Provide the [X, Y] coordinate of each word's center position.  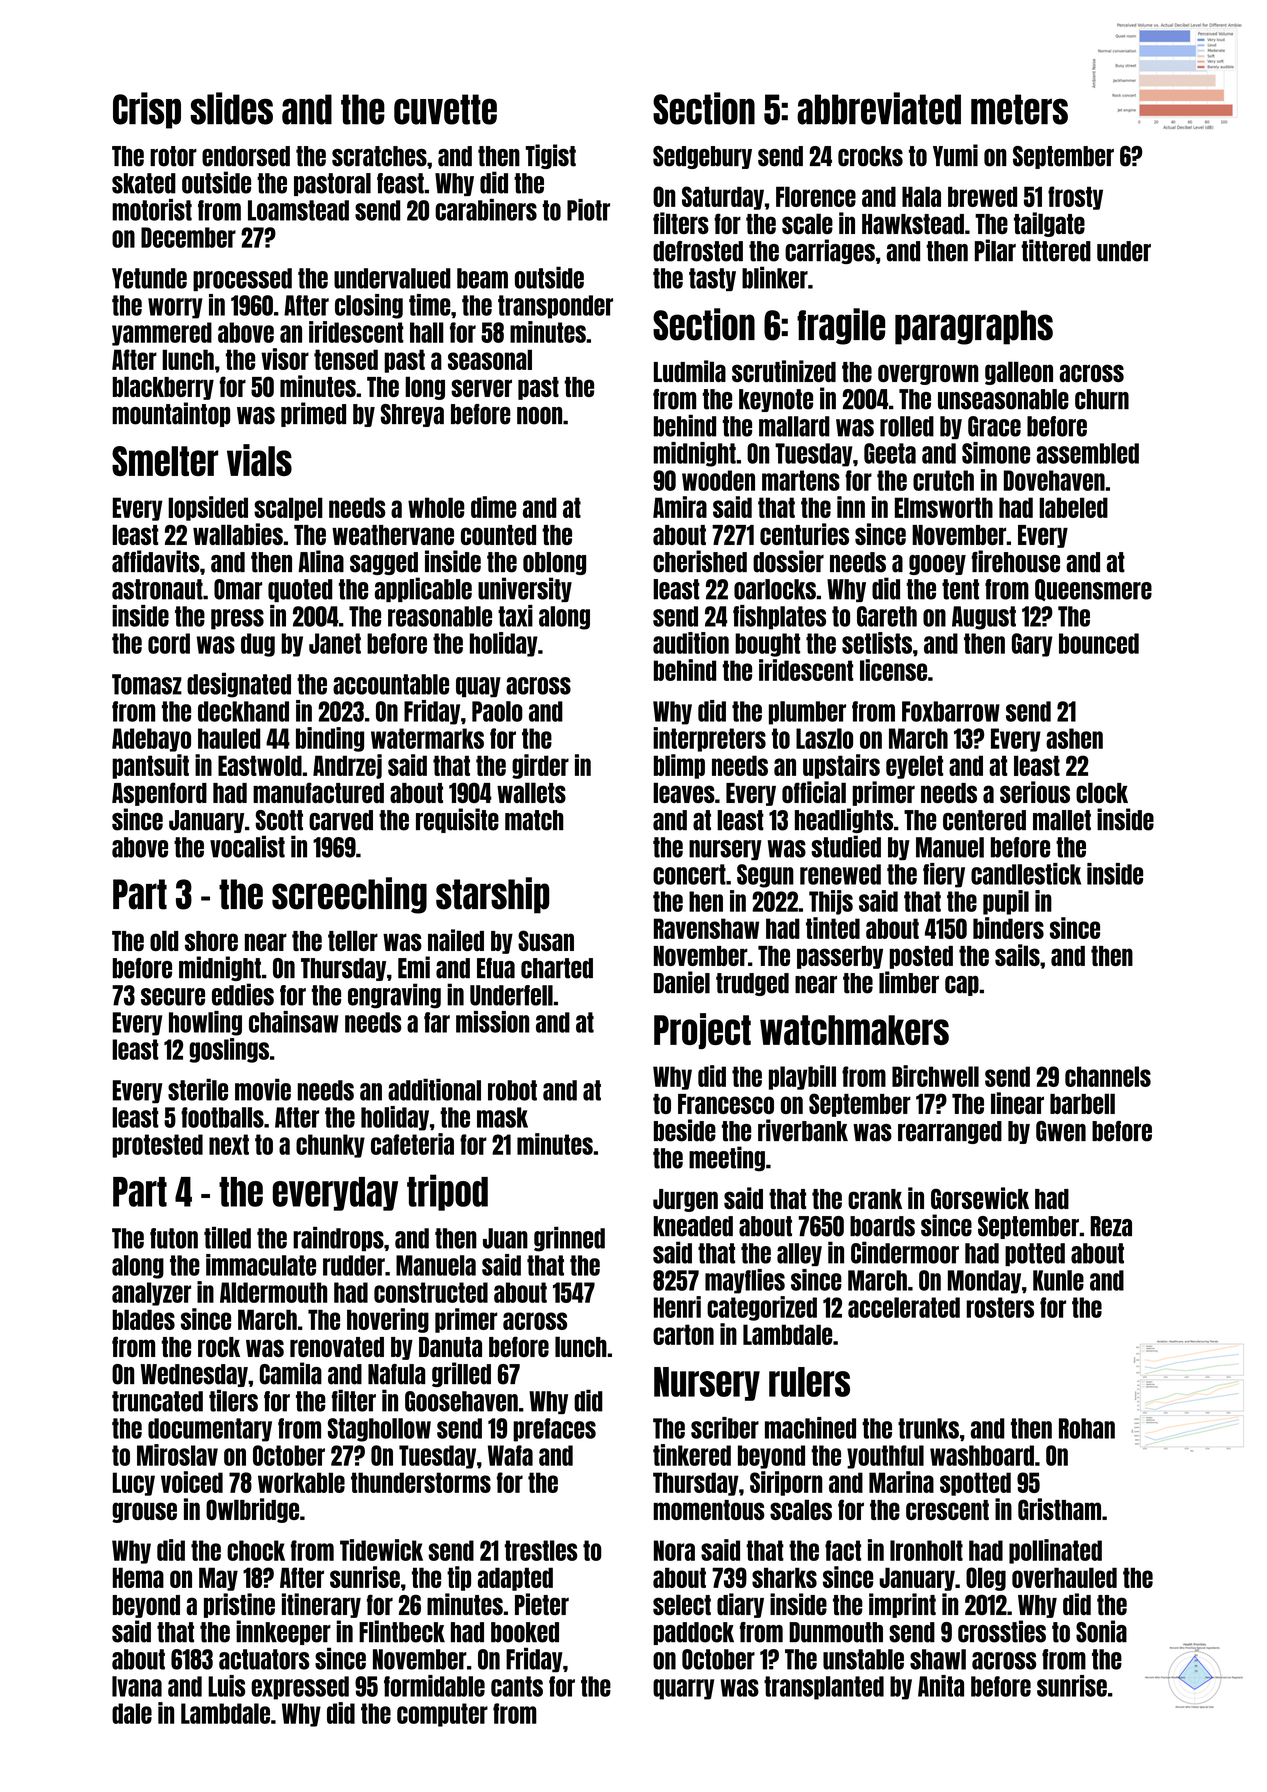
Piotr [588, 210]
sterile [198, 1090]
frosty [1075, 198]
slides [232, 108]
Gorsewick [980, 1198]
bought [767, 645]
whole [436, 507]
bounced [1099, 643]
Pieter [542, 1604]
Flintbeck [402, 1631]
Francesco [726, 1104]
